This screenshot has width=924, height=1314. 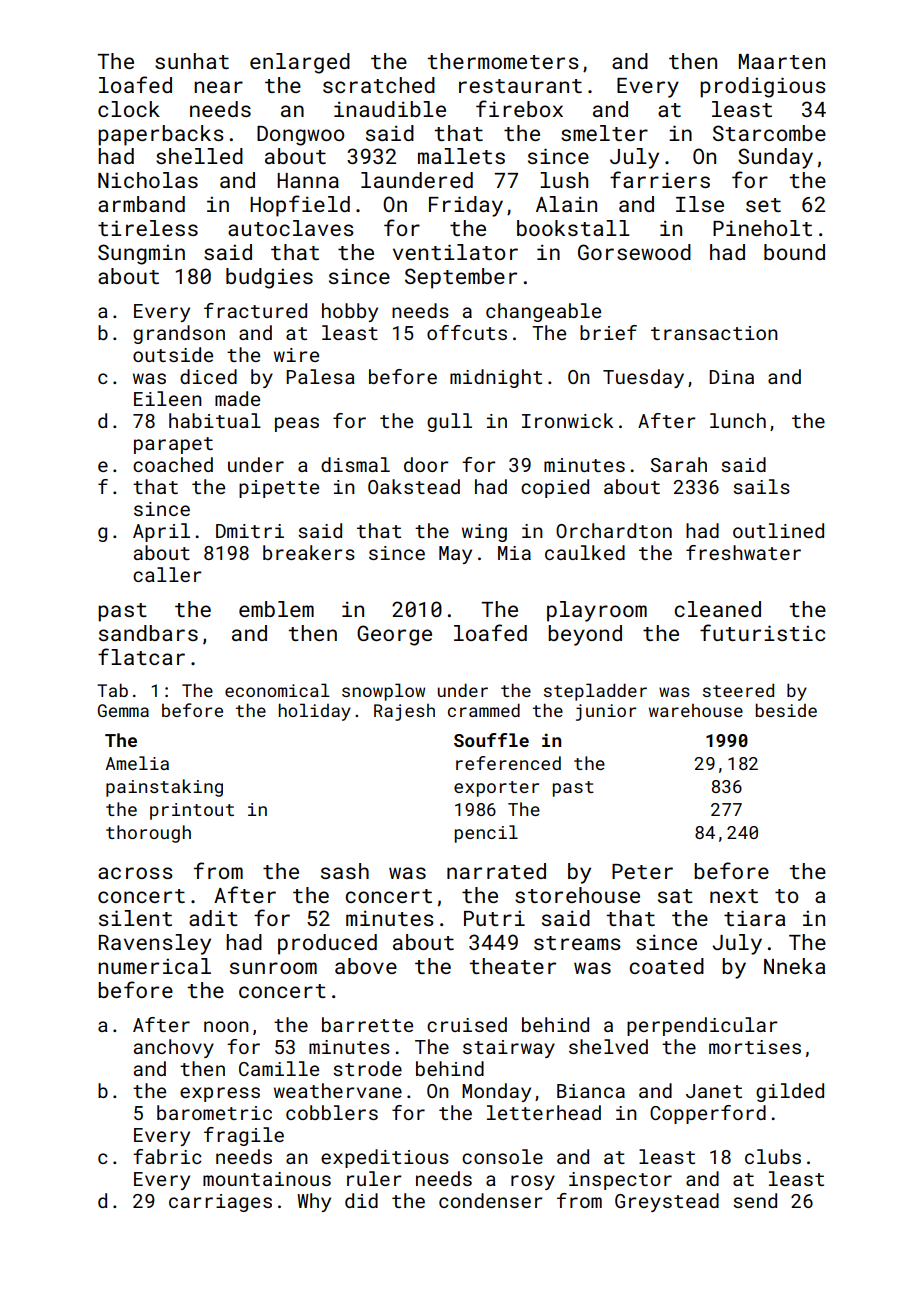 I want to click on Souffle, so click(x=491, y=740).
